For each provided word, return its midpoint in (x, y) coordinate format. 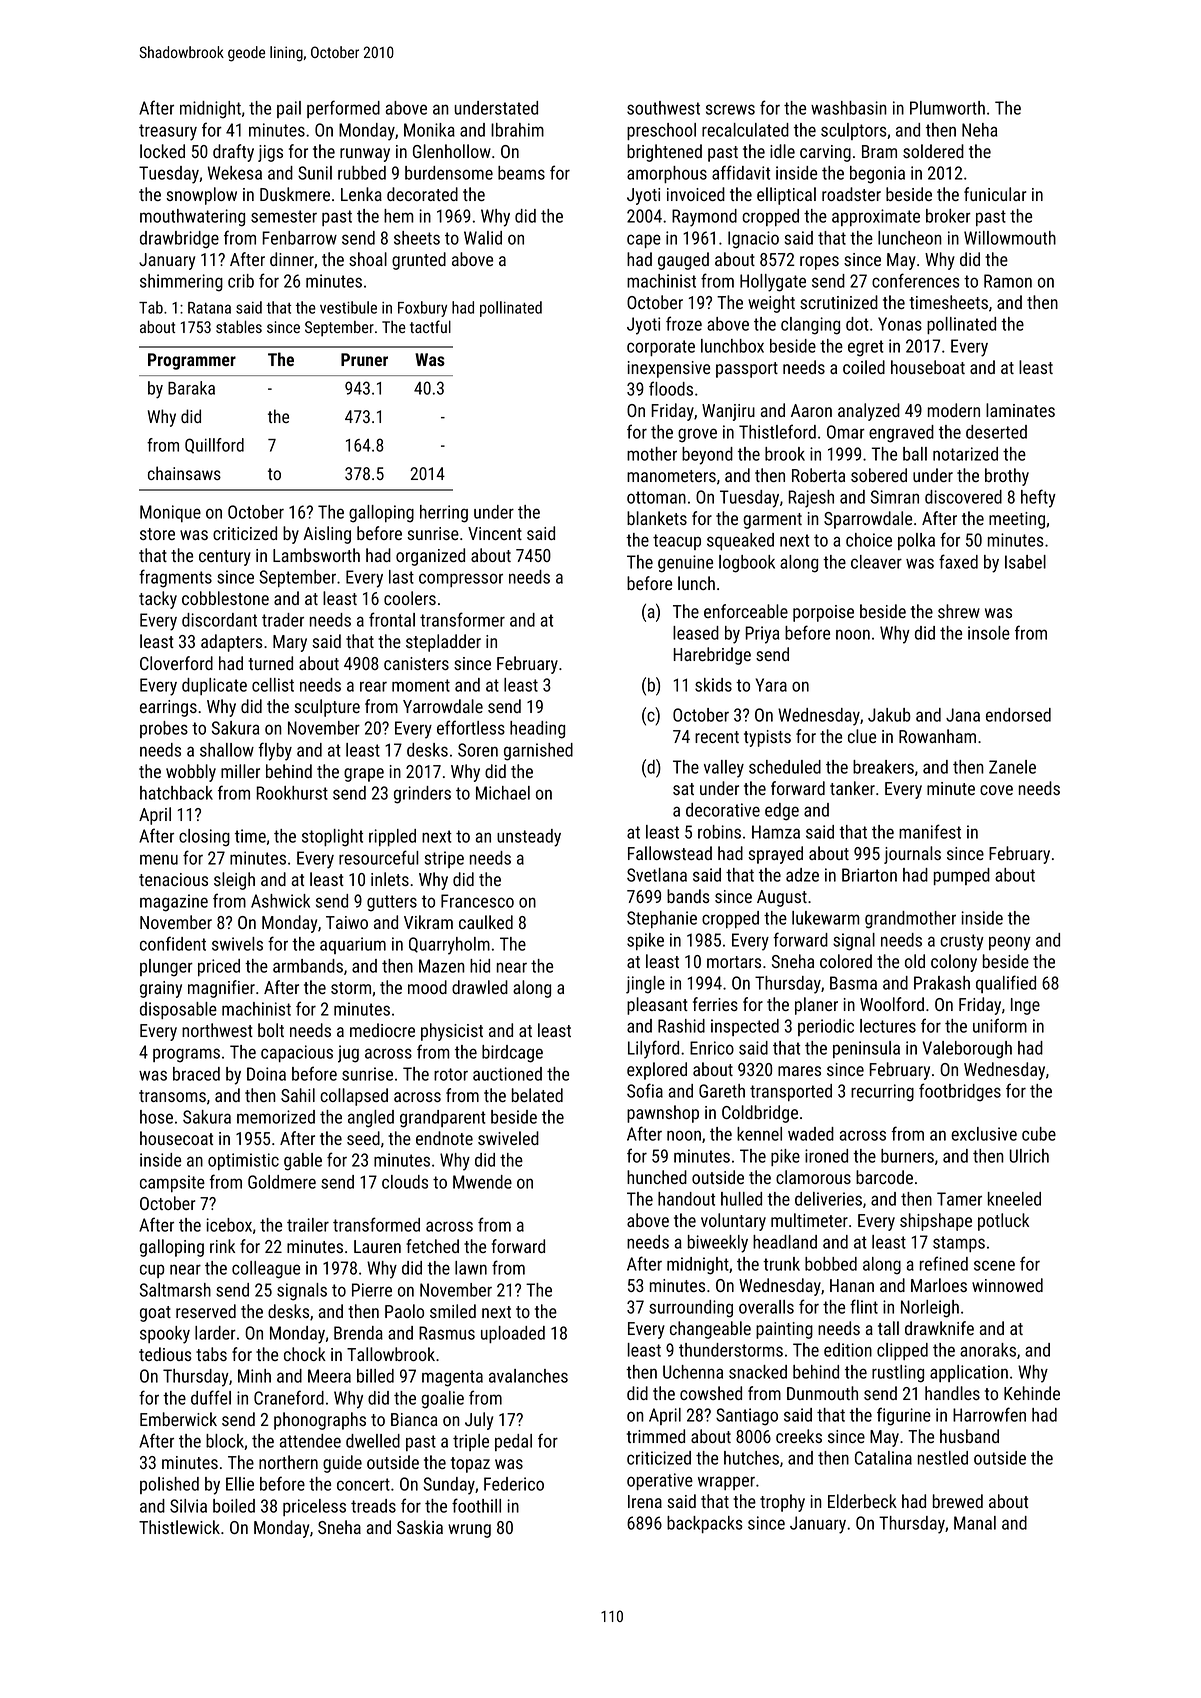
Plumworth (947, 108)
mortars (734, 962)
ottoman (656, 497)
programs (186, 1055)
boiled (234, 1506)
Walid (483, 238)
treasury (168, 132)
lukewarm (826, 918)
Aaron (811, 410)
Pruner (364, 359)
